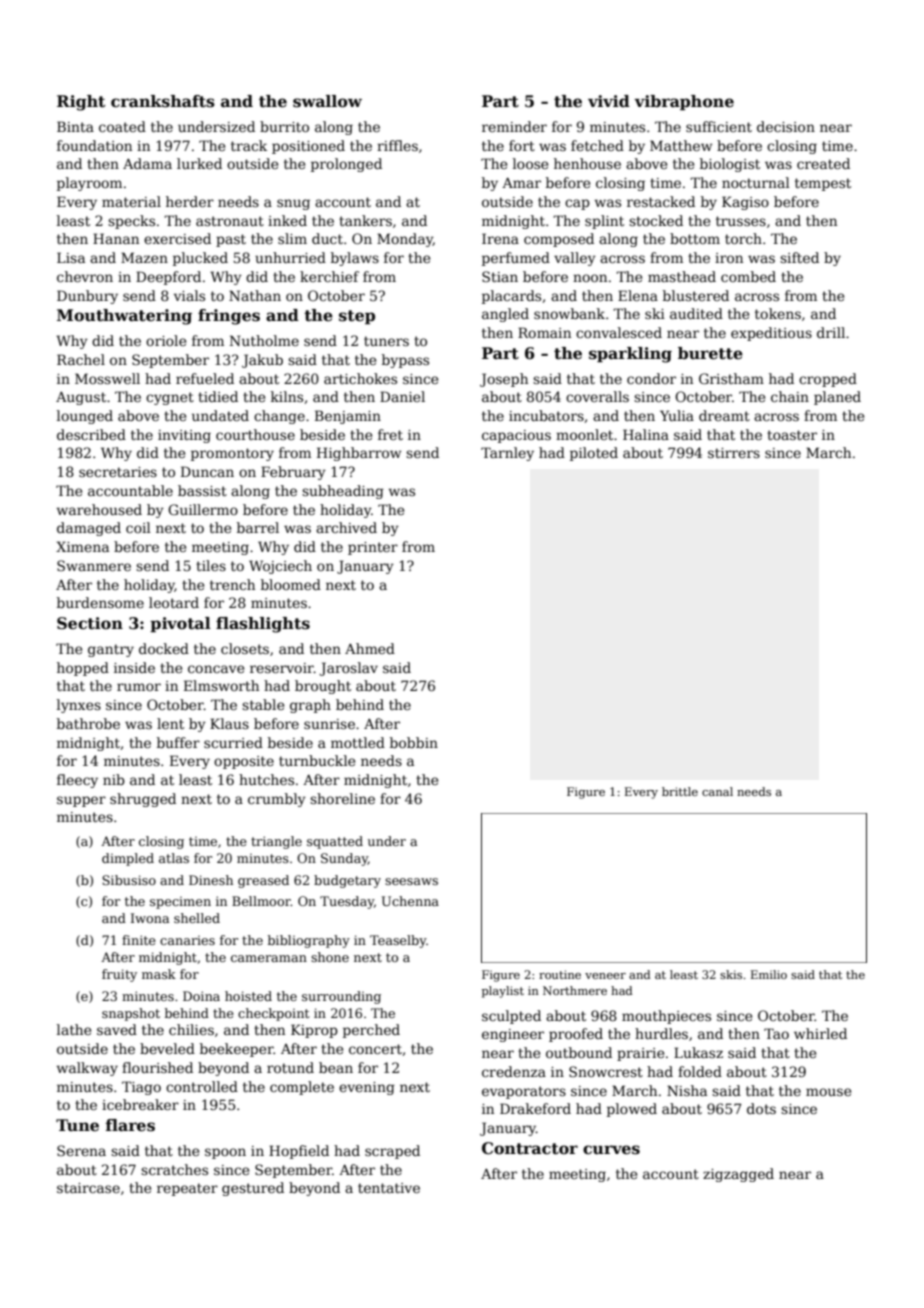 This screenshot has height=1308, width=924. Describe the element at coordinates (786, 126) in the screenshot. I see `decision` at that location.
